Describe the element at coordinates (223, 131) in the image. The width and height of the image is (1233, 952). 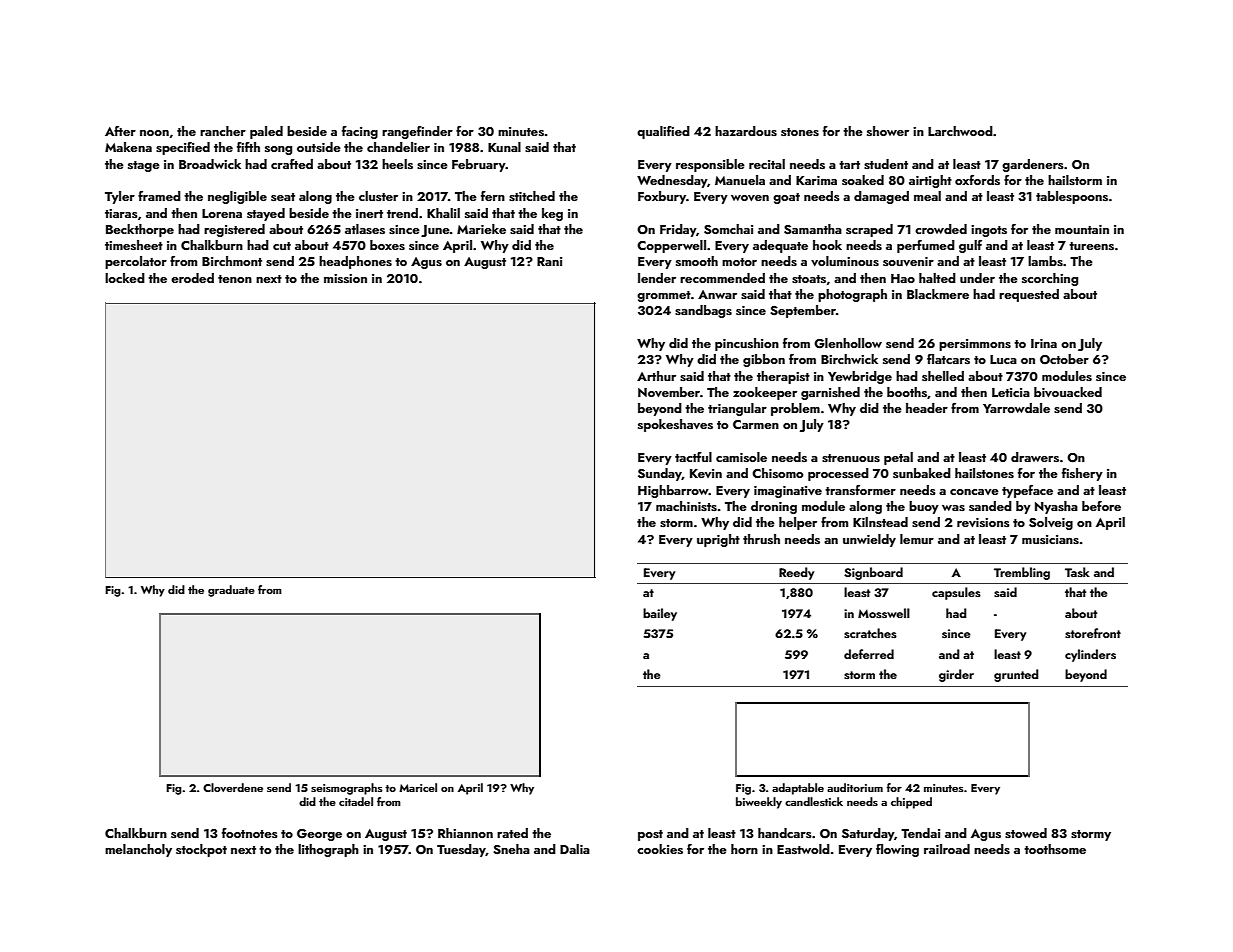
I see `rancher` at that location.
